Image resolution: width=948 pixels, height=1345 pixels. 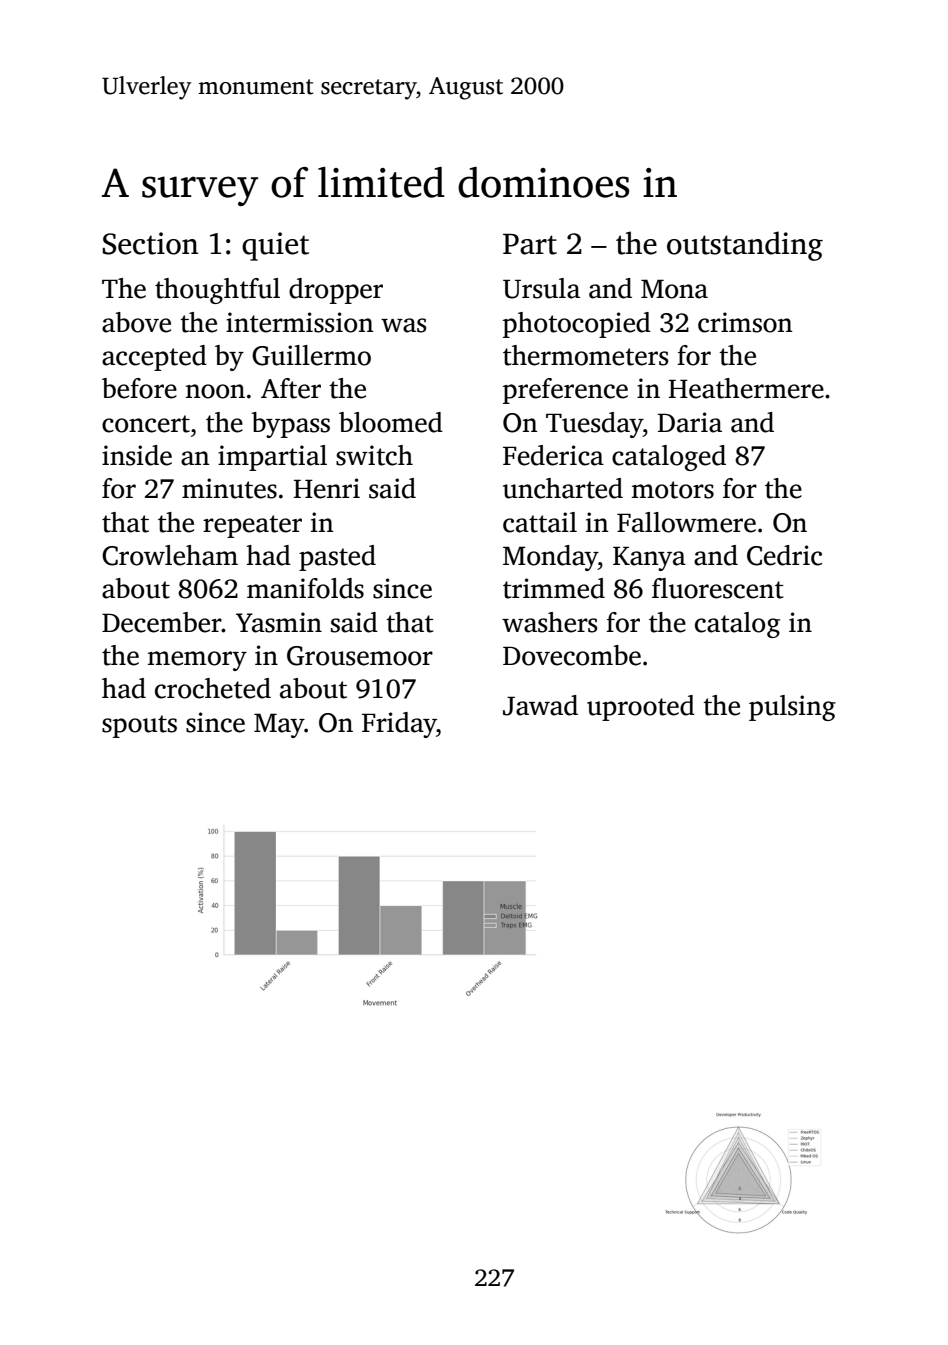 What do you see at coordinates (327, 488) in the screenshot?
I see `Henri` at bounding box center [327, 488].
